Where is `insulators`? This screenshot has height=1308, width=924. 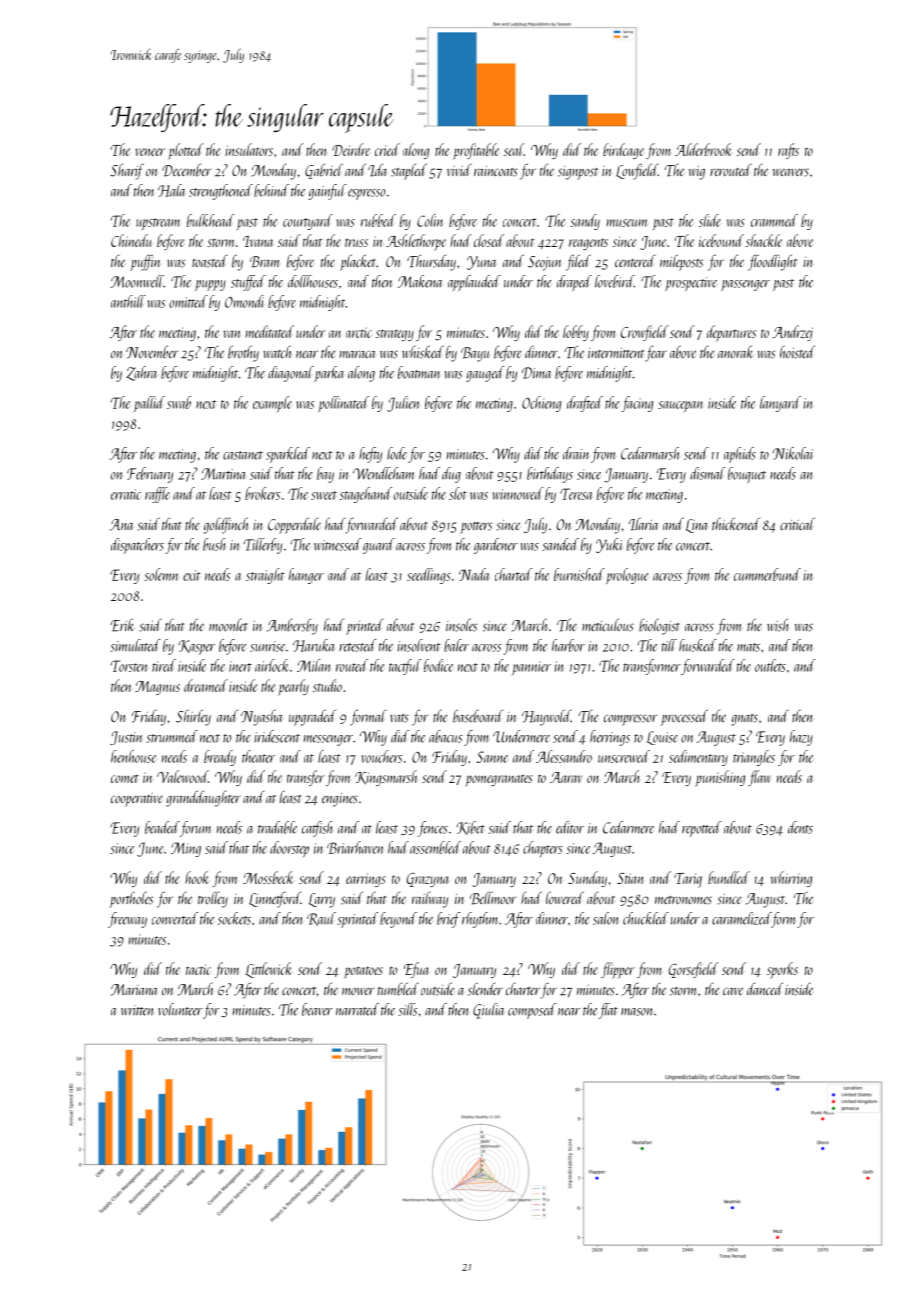
insulators is located at coordinates (249, 149).
